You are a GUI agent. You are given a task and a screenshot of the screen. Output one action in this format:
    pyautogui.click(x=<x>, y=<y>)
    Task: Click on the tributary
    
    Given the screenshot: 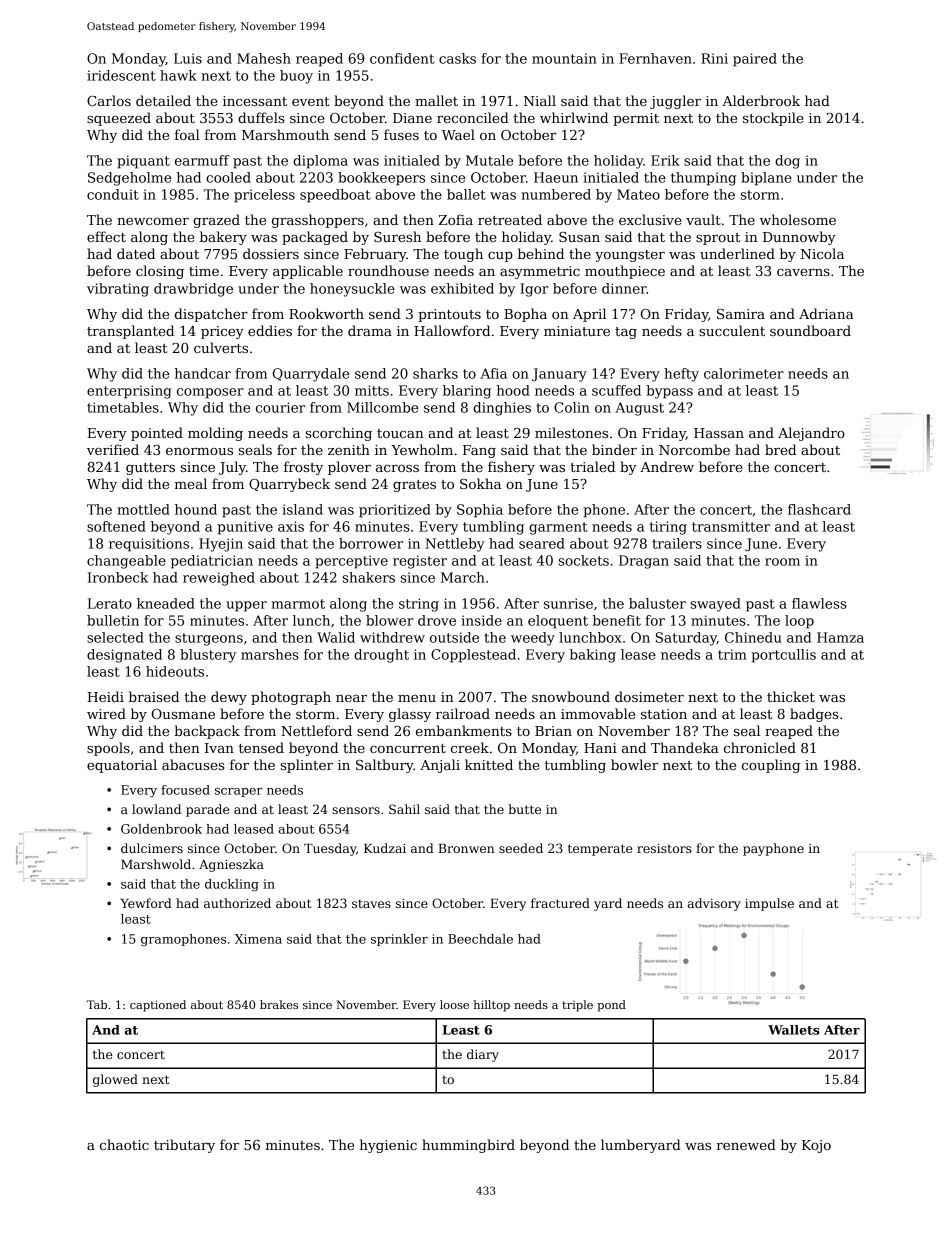 What is the action you would take?
    pyautogui.click(x=184, y=1146)
